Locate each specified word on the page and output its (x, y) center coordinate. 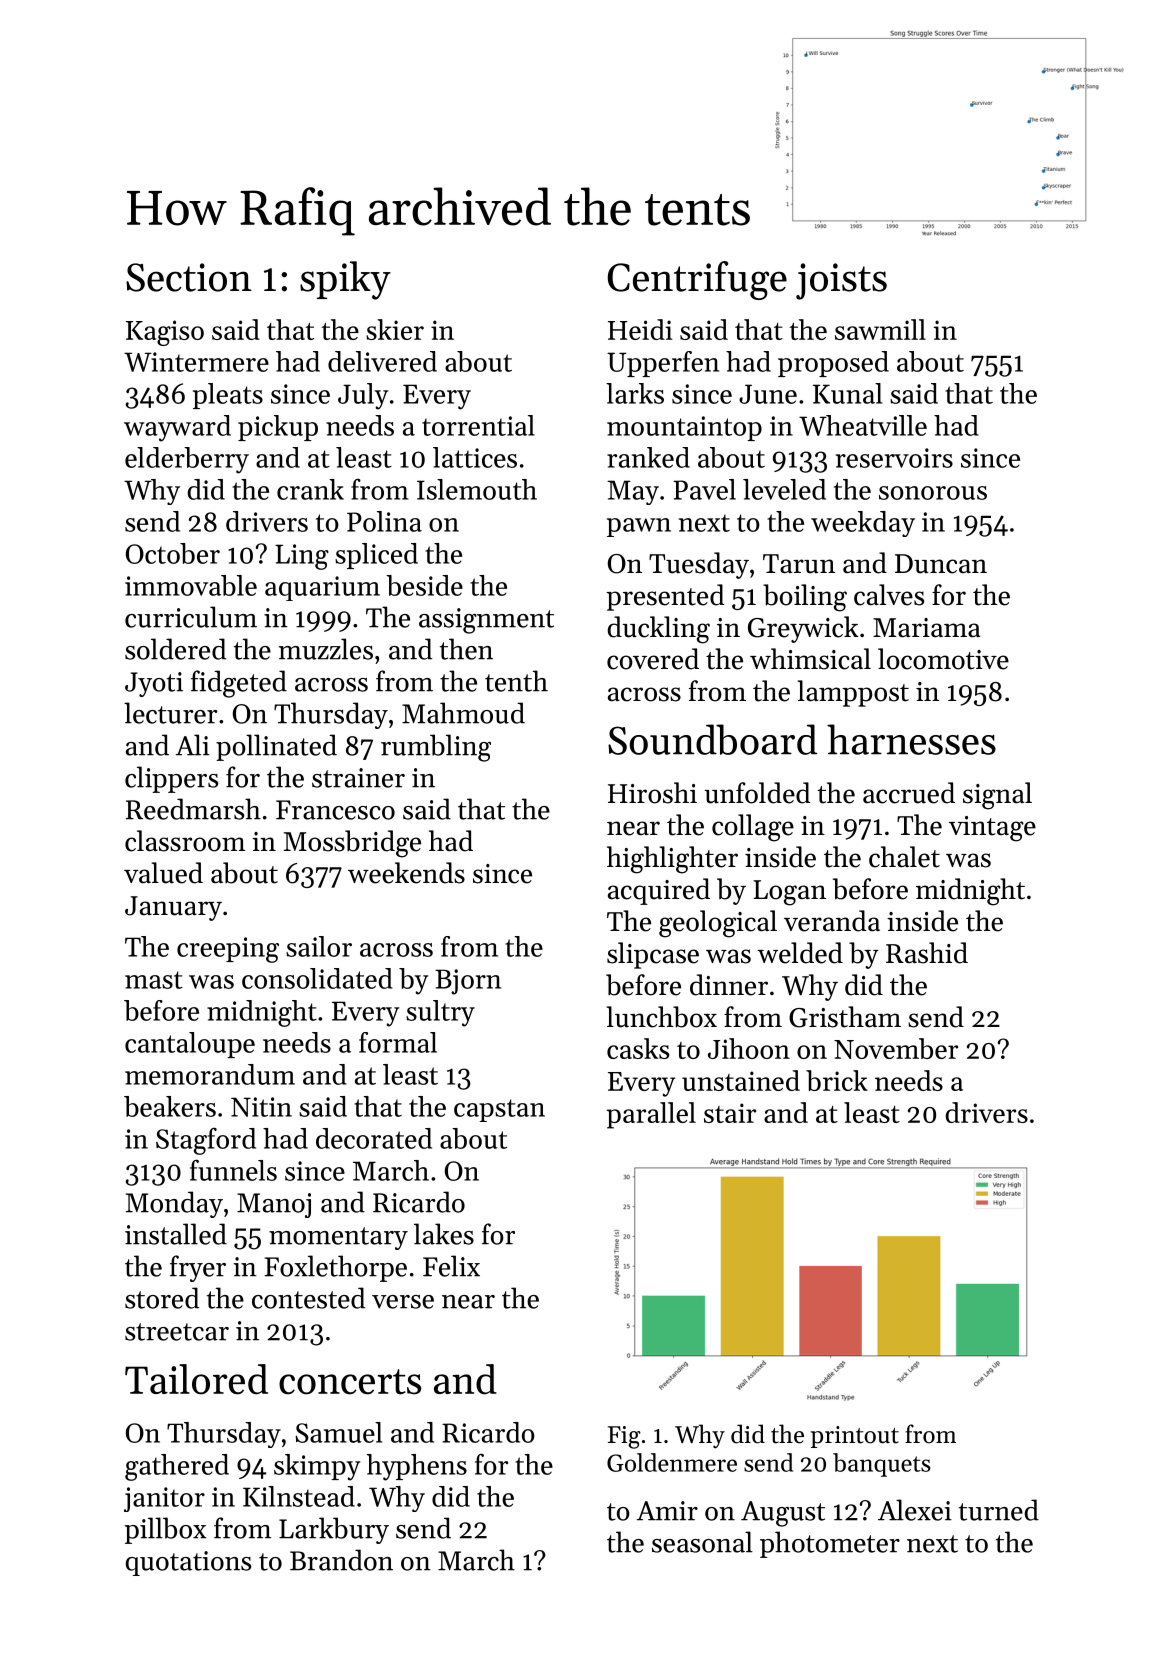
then (466, 649)
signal (997, 796)
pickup (278, 428)
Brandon (341, 1560)
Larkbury (334, 1530)
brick (837, 1080)
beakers (170, 1106)
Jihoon (749, 1048)
